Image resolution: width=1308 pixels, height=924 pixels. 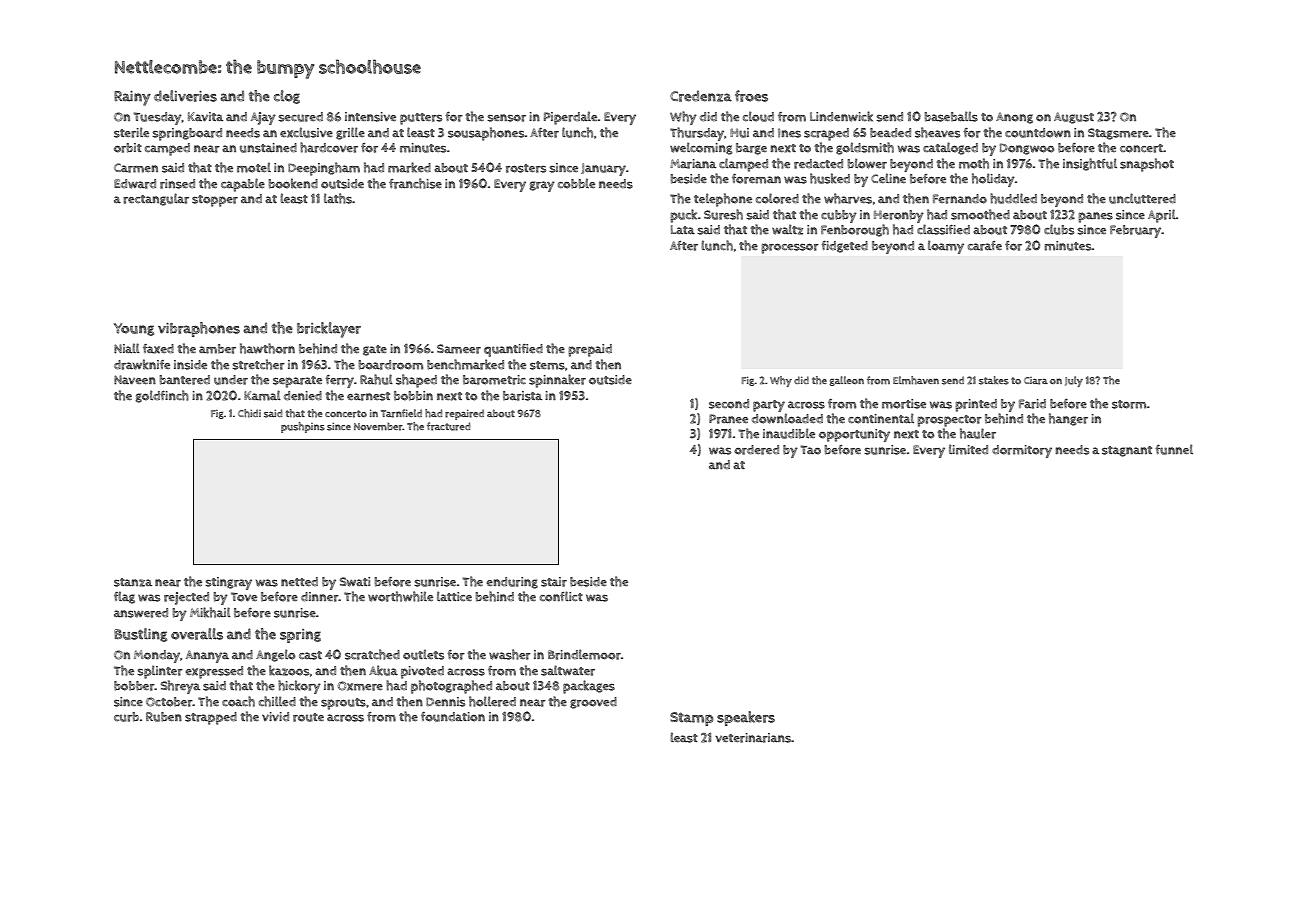 I want to click on stanza, so click(x=133, y=582).
